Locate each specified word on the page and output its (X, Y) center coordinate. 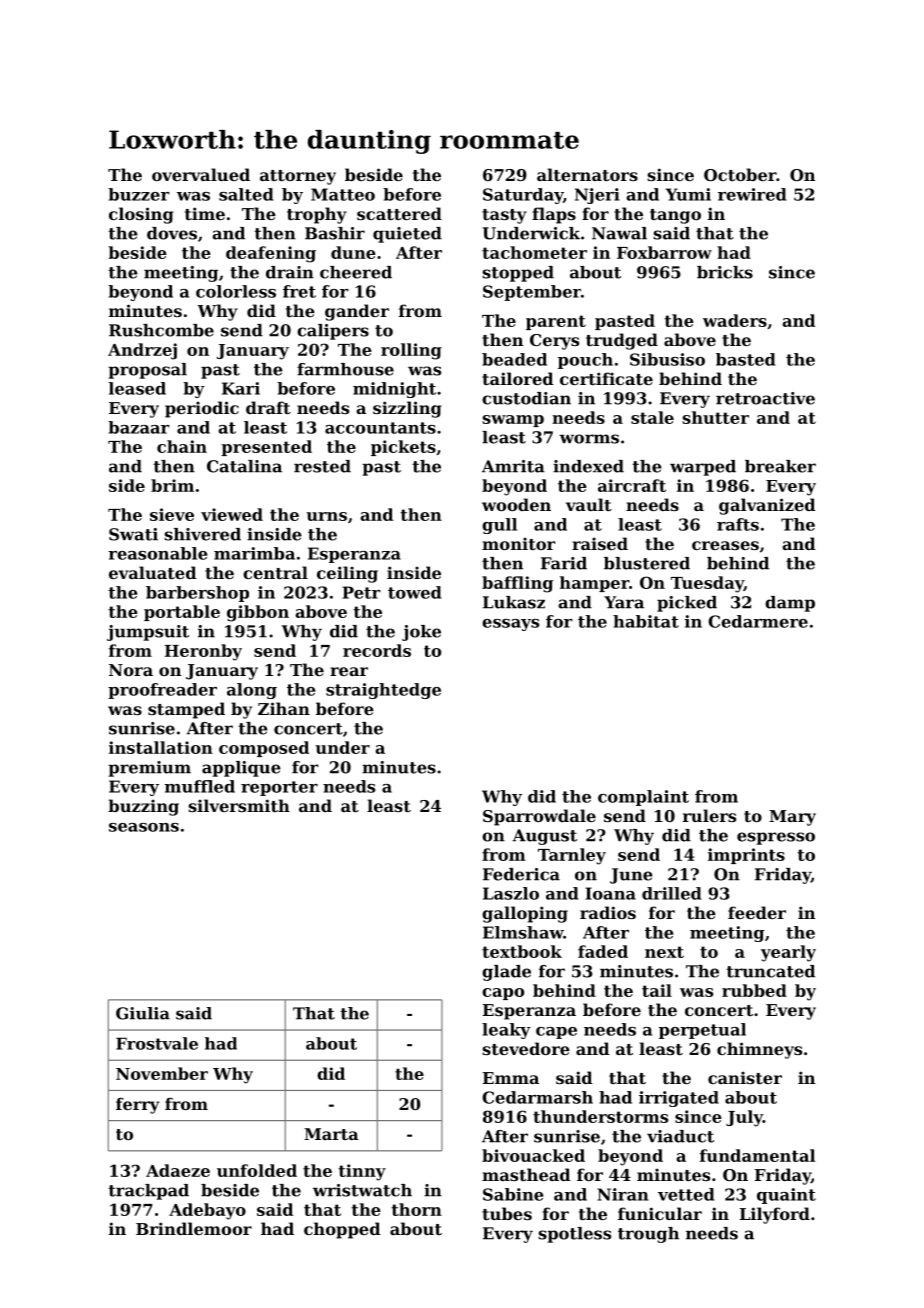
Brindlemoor (194, 1228)
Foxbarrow (664, 252)
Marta (331, 1134)
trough (648, 1235)
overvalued (201, 174)
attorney (298, 177)
